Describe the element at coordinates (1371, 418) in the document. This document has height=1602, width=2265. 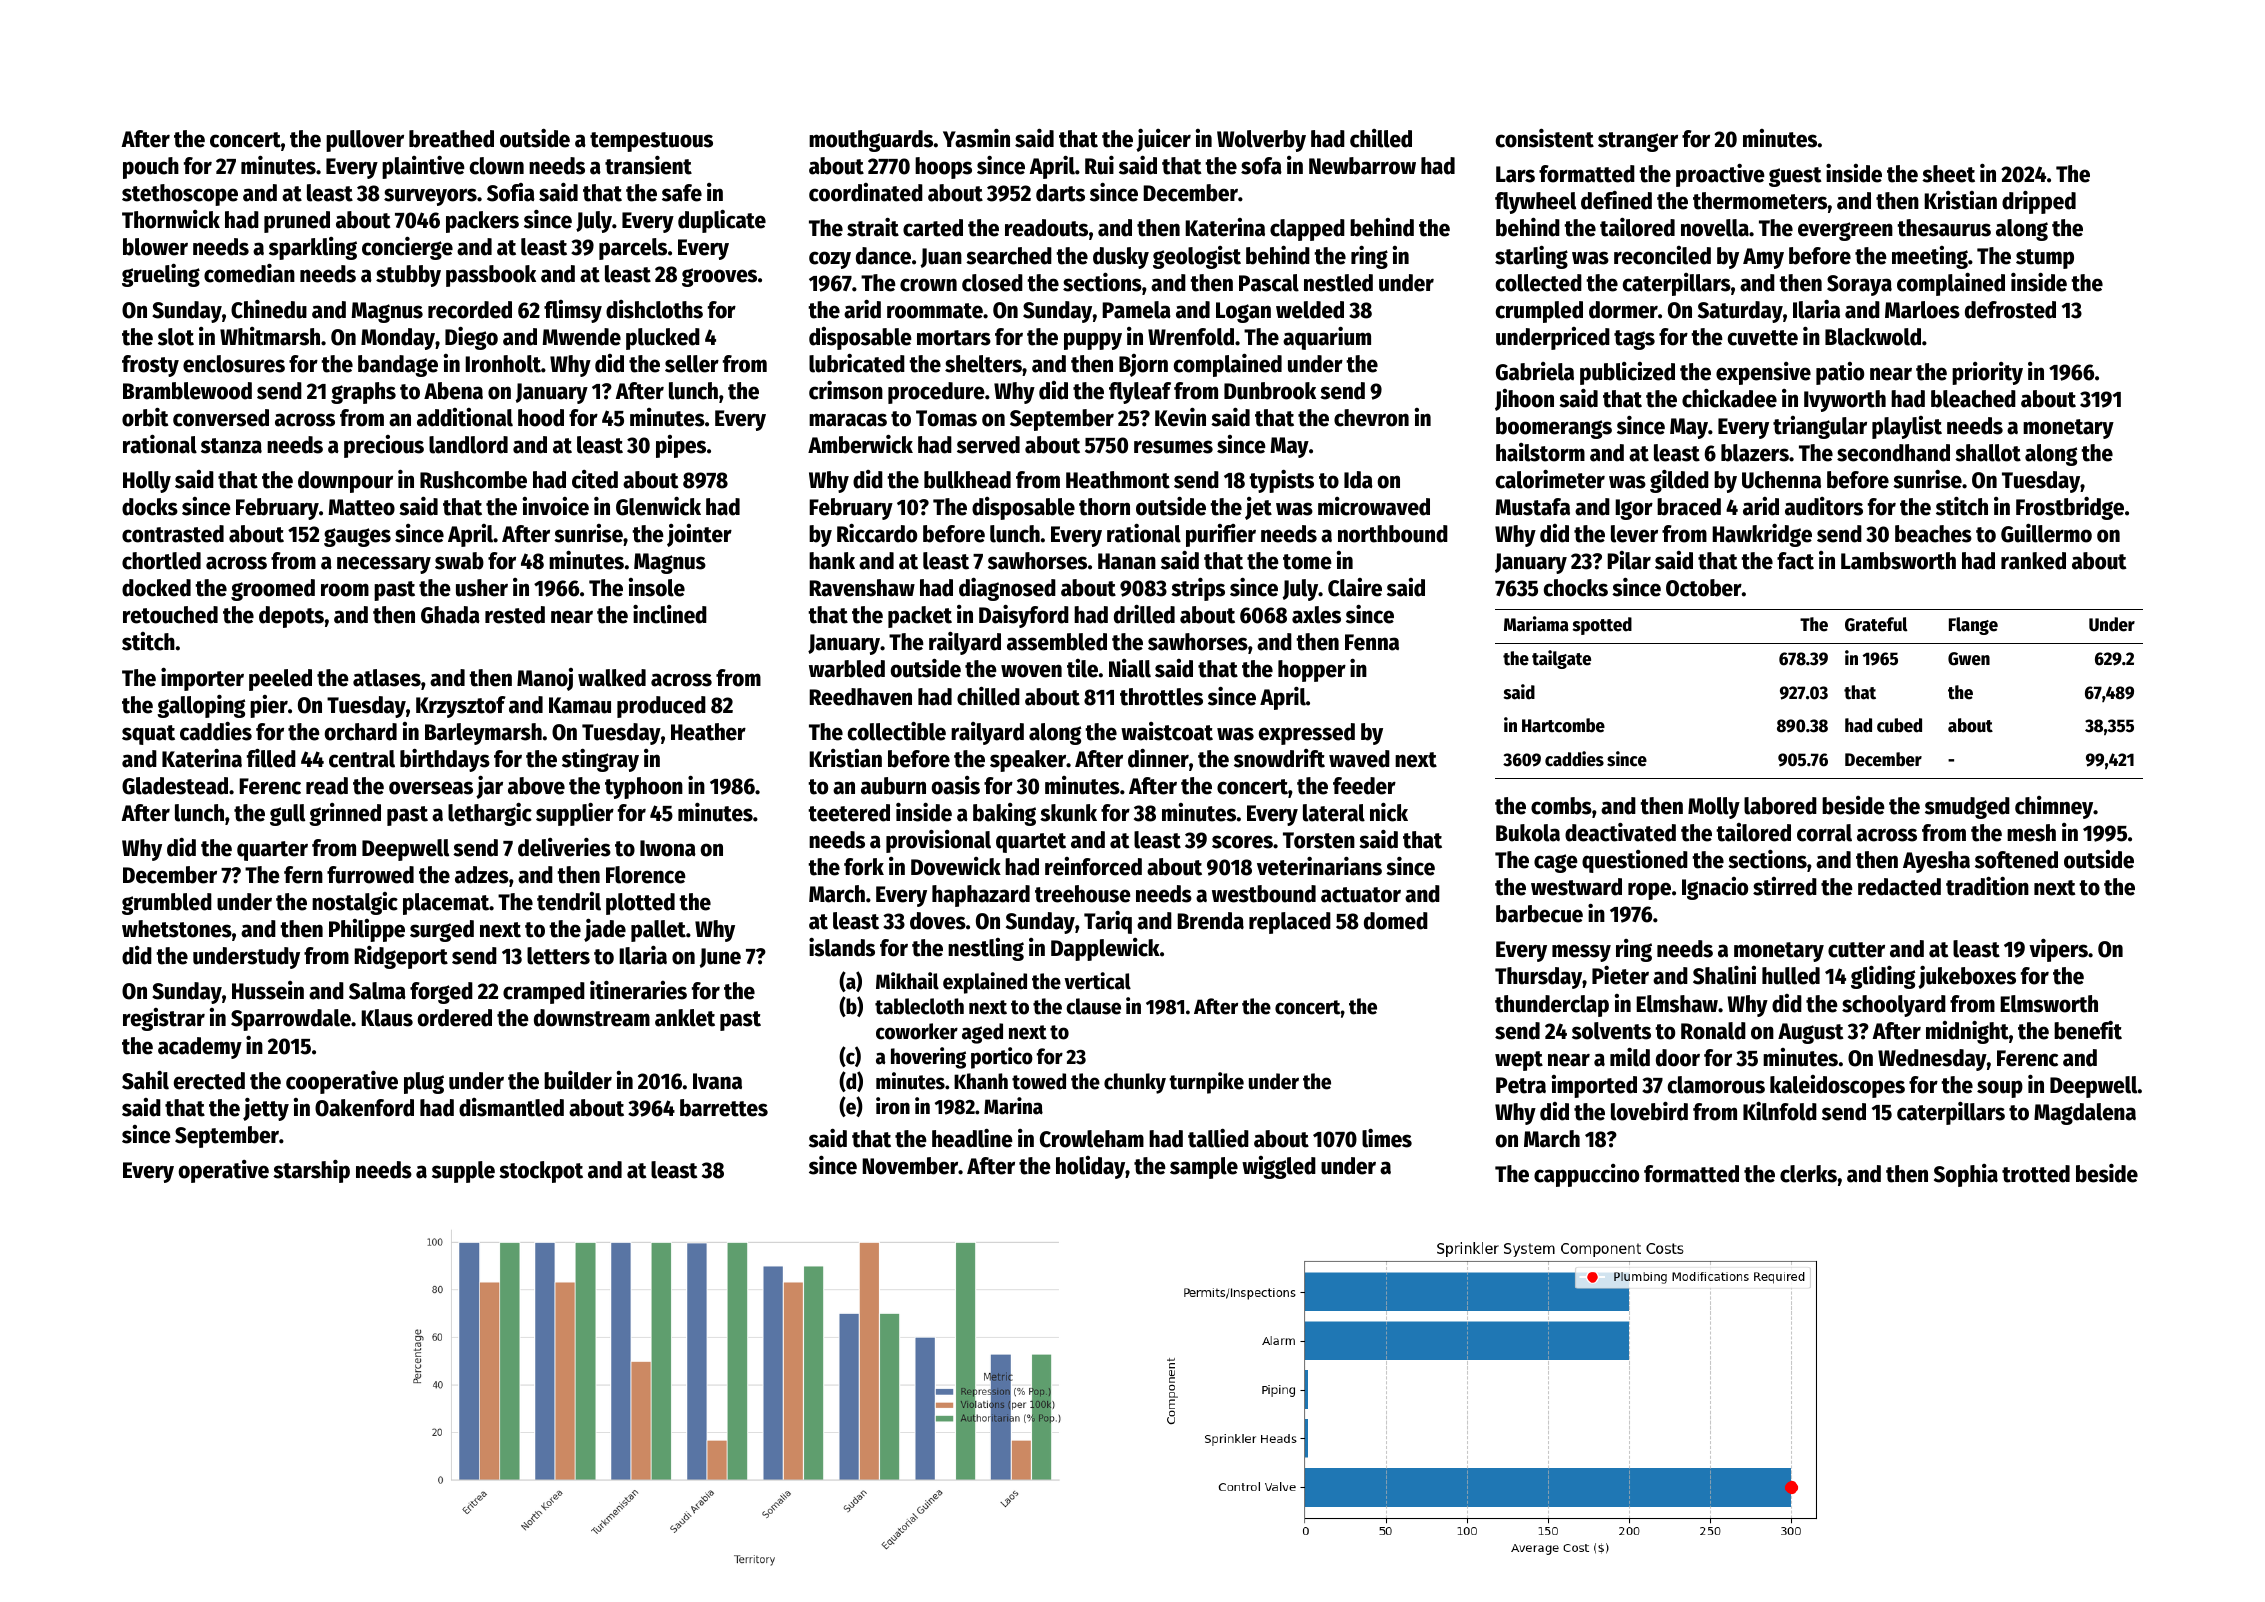
I see `chevron` at that location.
